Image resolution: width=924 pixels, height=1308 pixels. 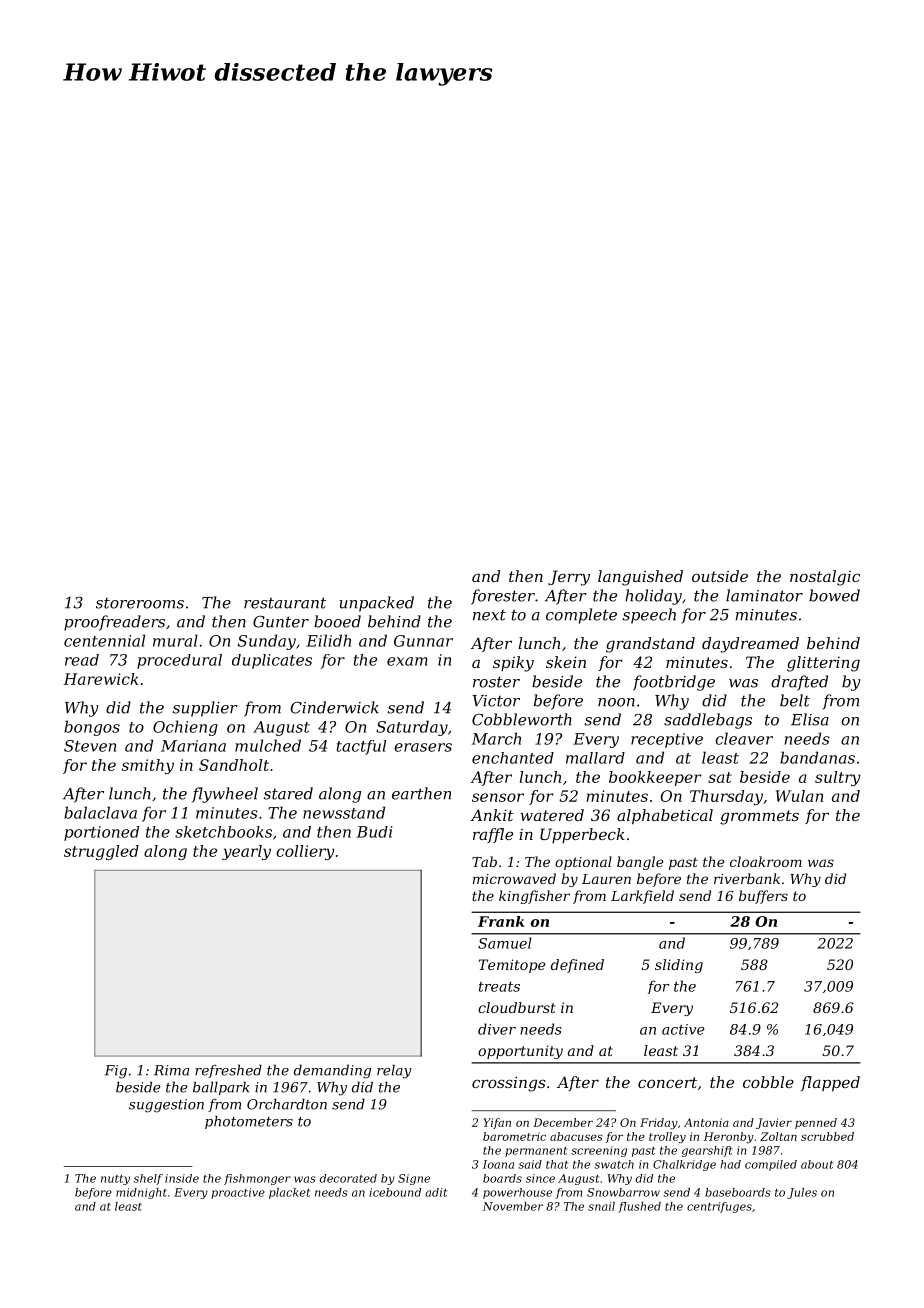 I want to click on Antonia, so click(x=706, y=1122).
